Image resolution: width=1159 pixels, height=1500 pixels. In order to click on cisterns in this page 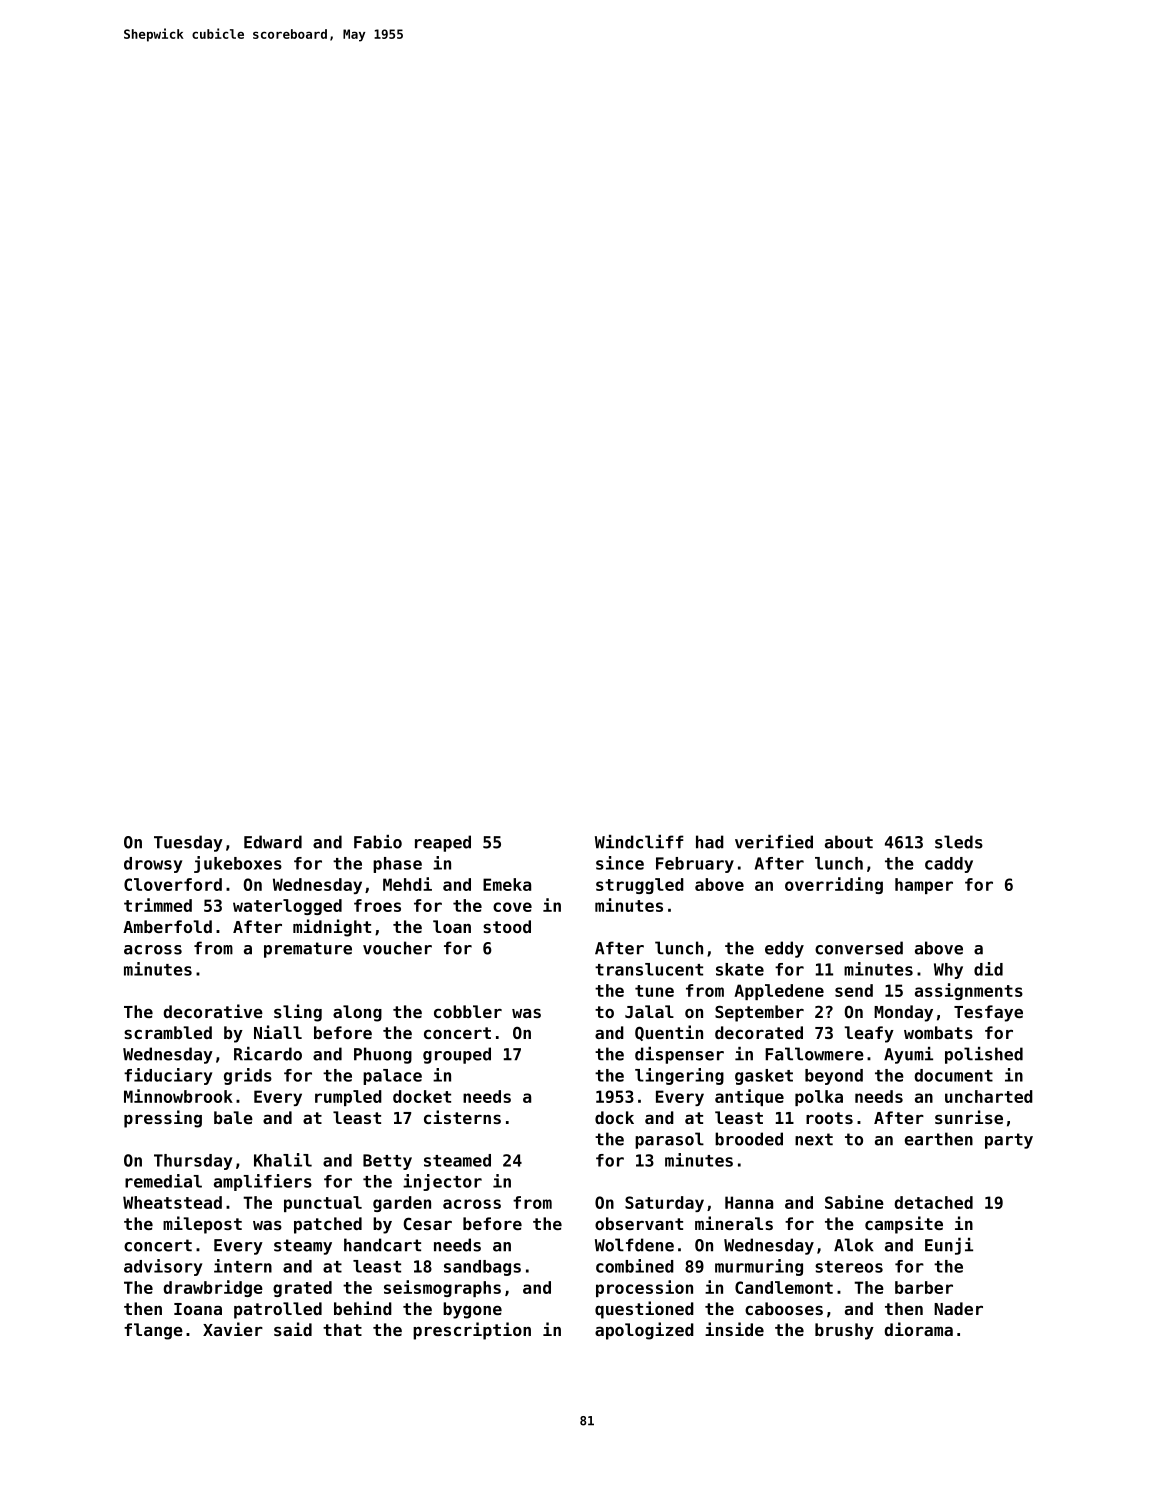, I will do `click(462, 1117)`.
